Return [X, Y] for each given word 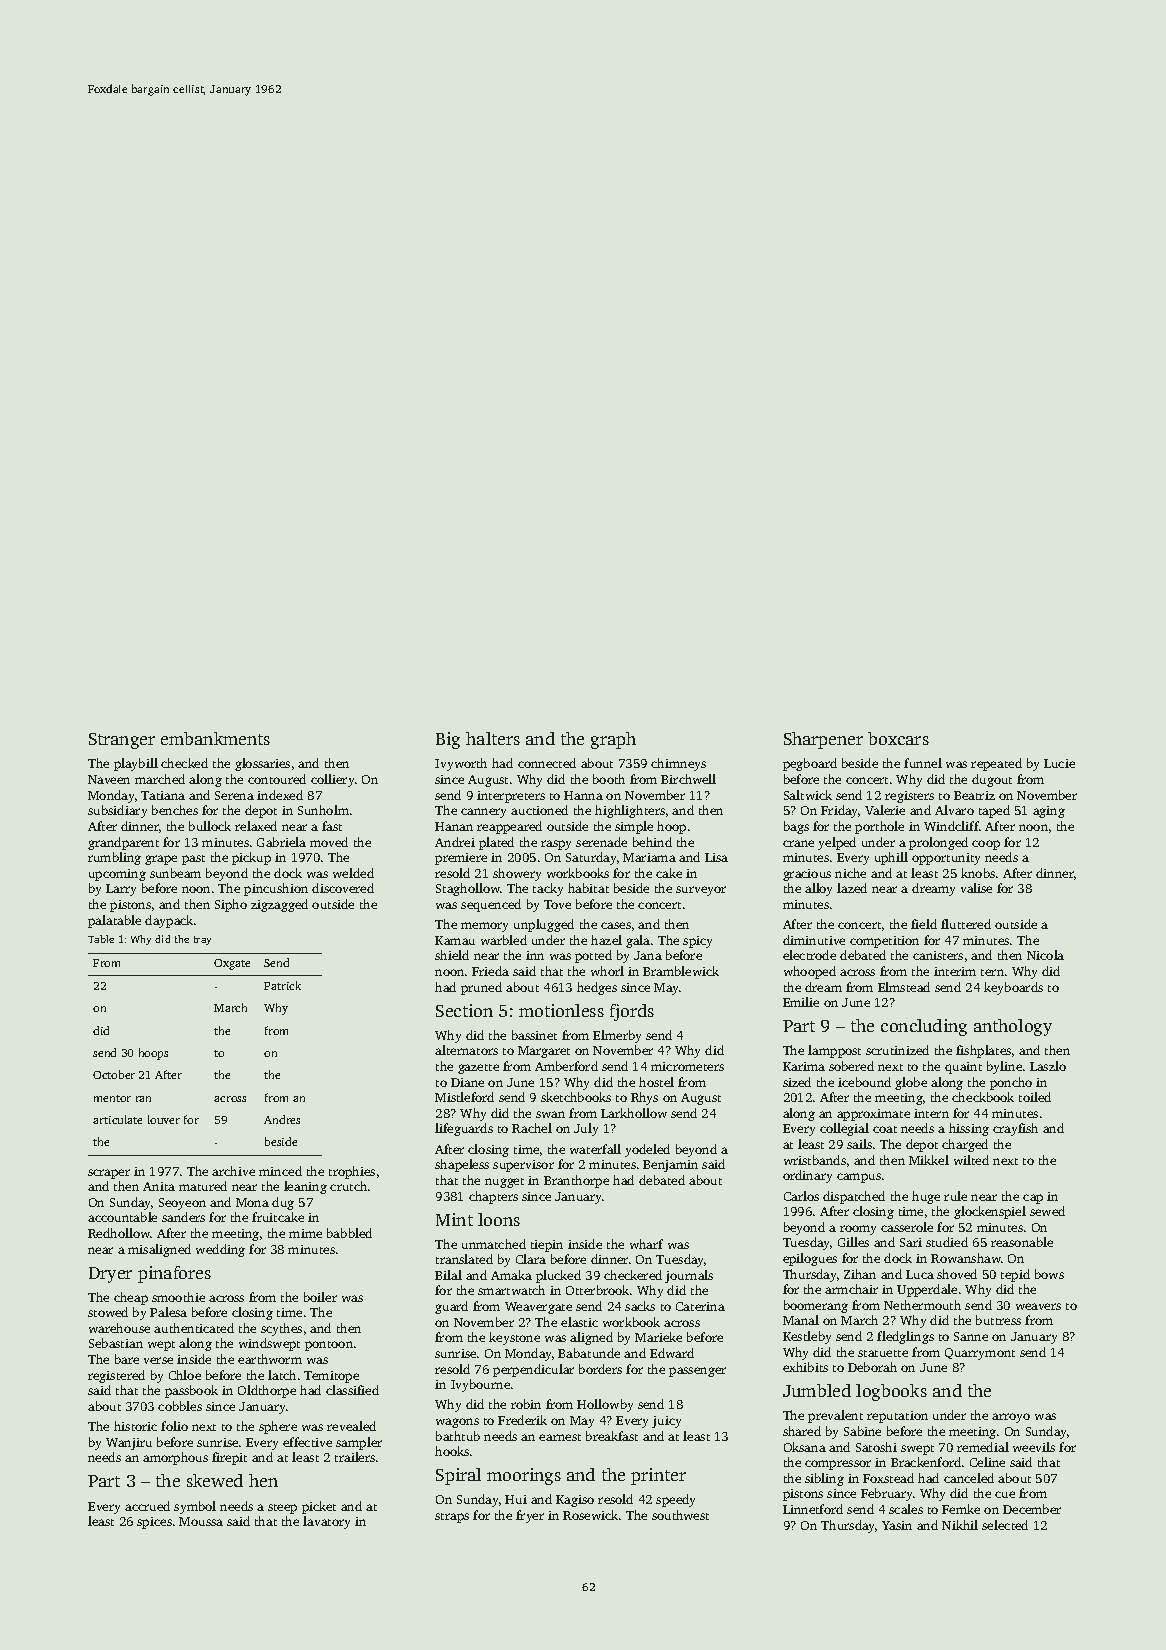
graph [613, 740]
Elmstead [904, 987]
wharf [646, 1244]
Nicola [1045, 955]
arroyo [1011, 1418]
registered [116, 1376]
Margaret [544, 1052]
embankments [215, 738]
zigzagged [279, 905]
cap [1033, 1199]
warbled [504, 940]
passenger [697, 1372]
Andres [282, 1119]
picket [319, 1507]
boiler [320, 1297]
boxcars [898, 738]
